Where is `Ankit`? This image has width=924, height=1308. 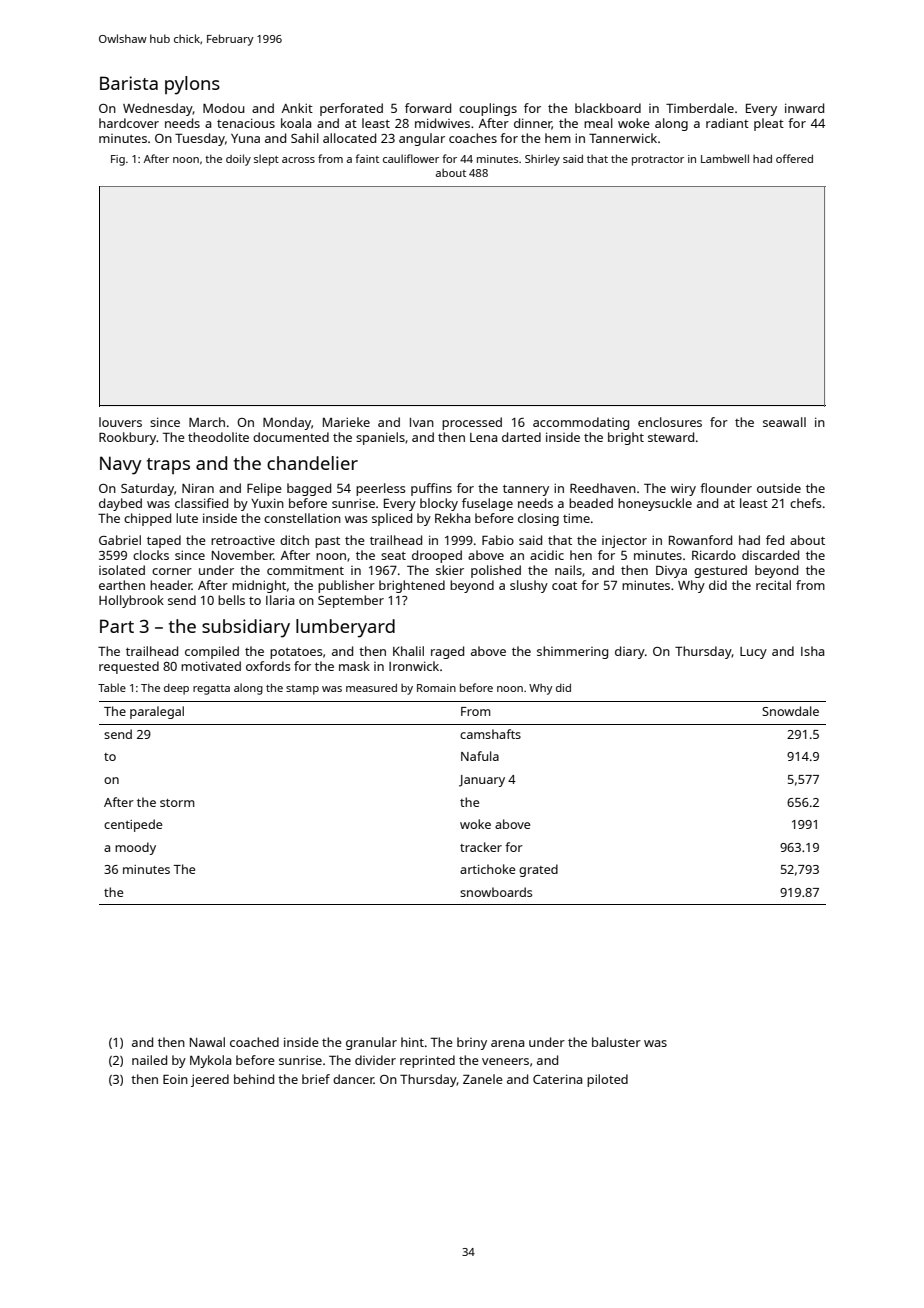 Ankit is located at coordinates (297, 108).
